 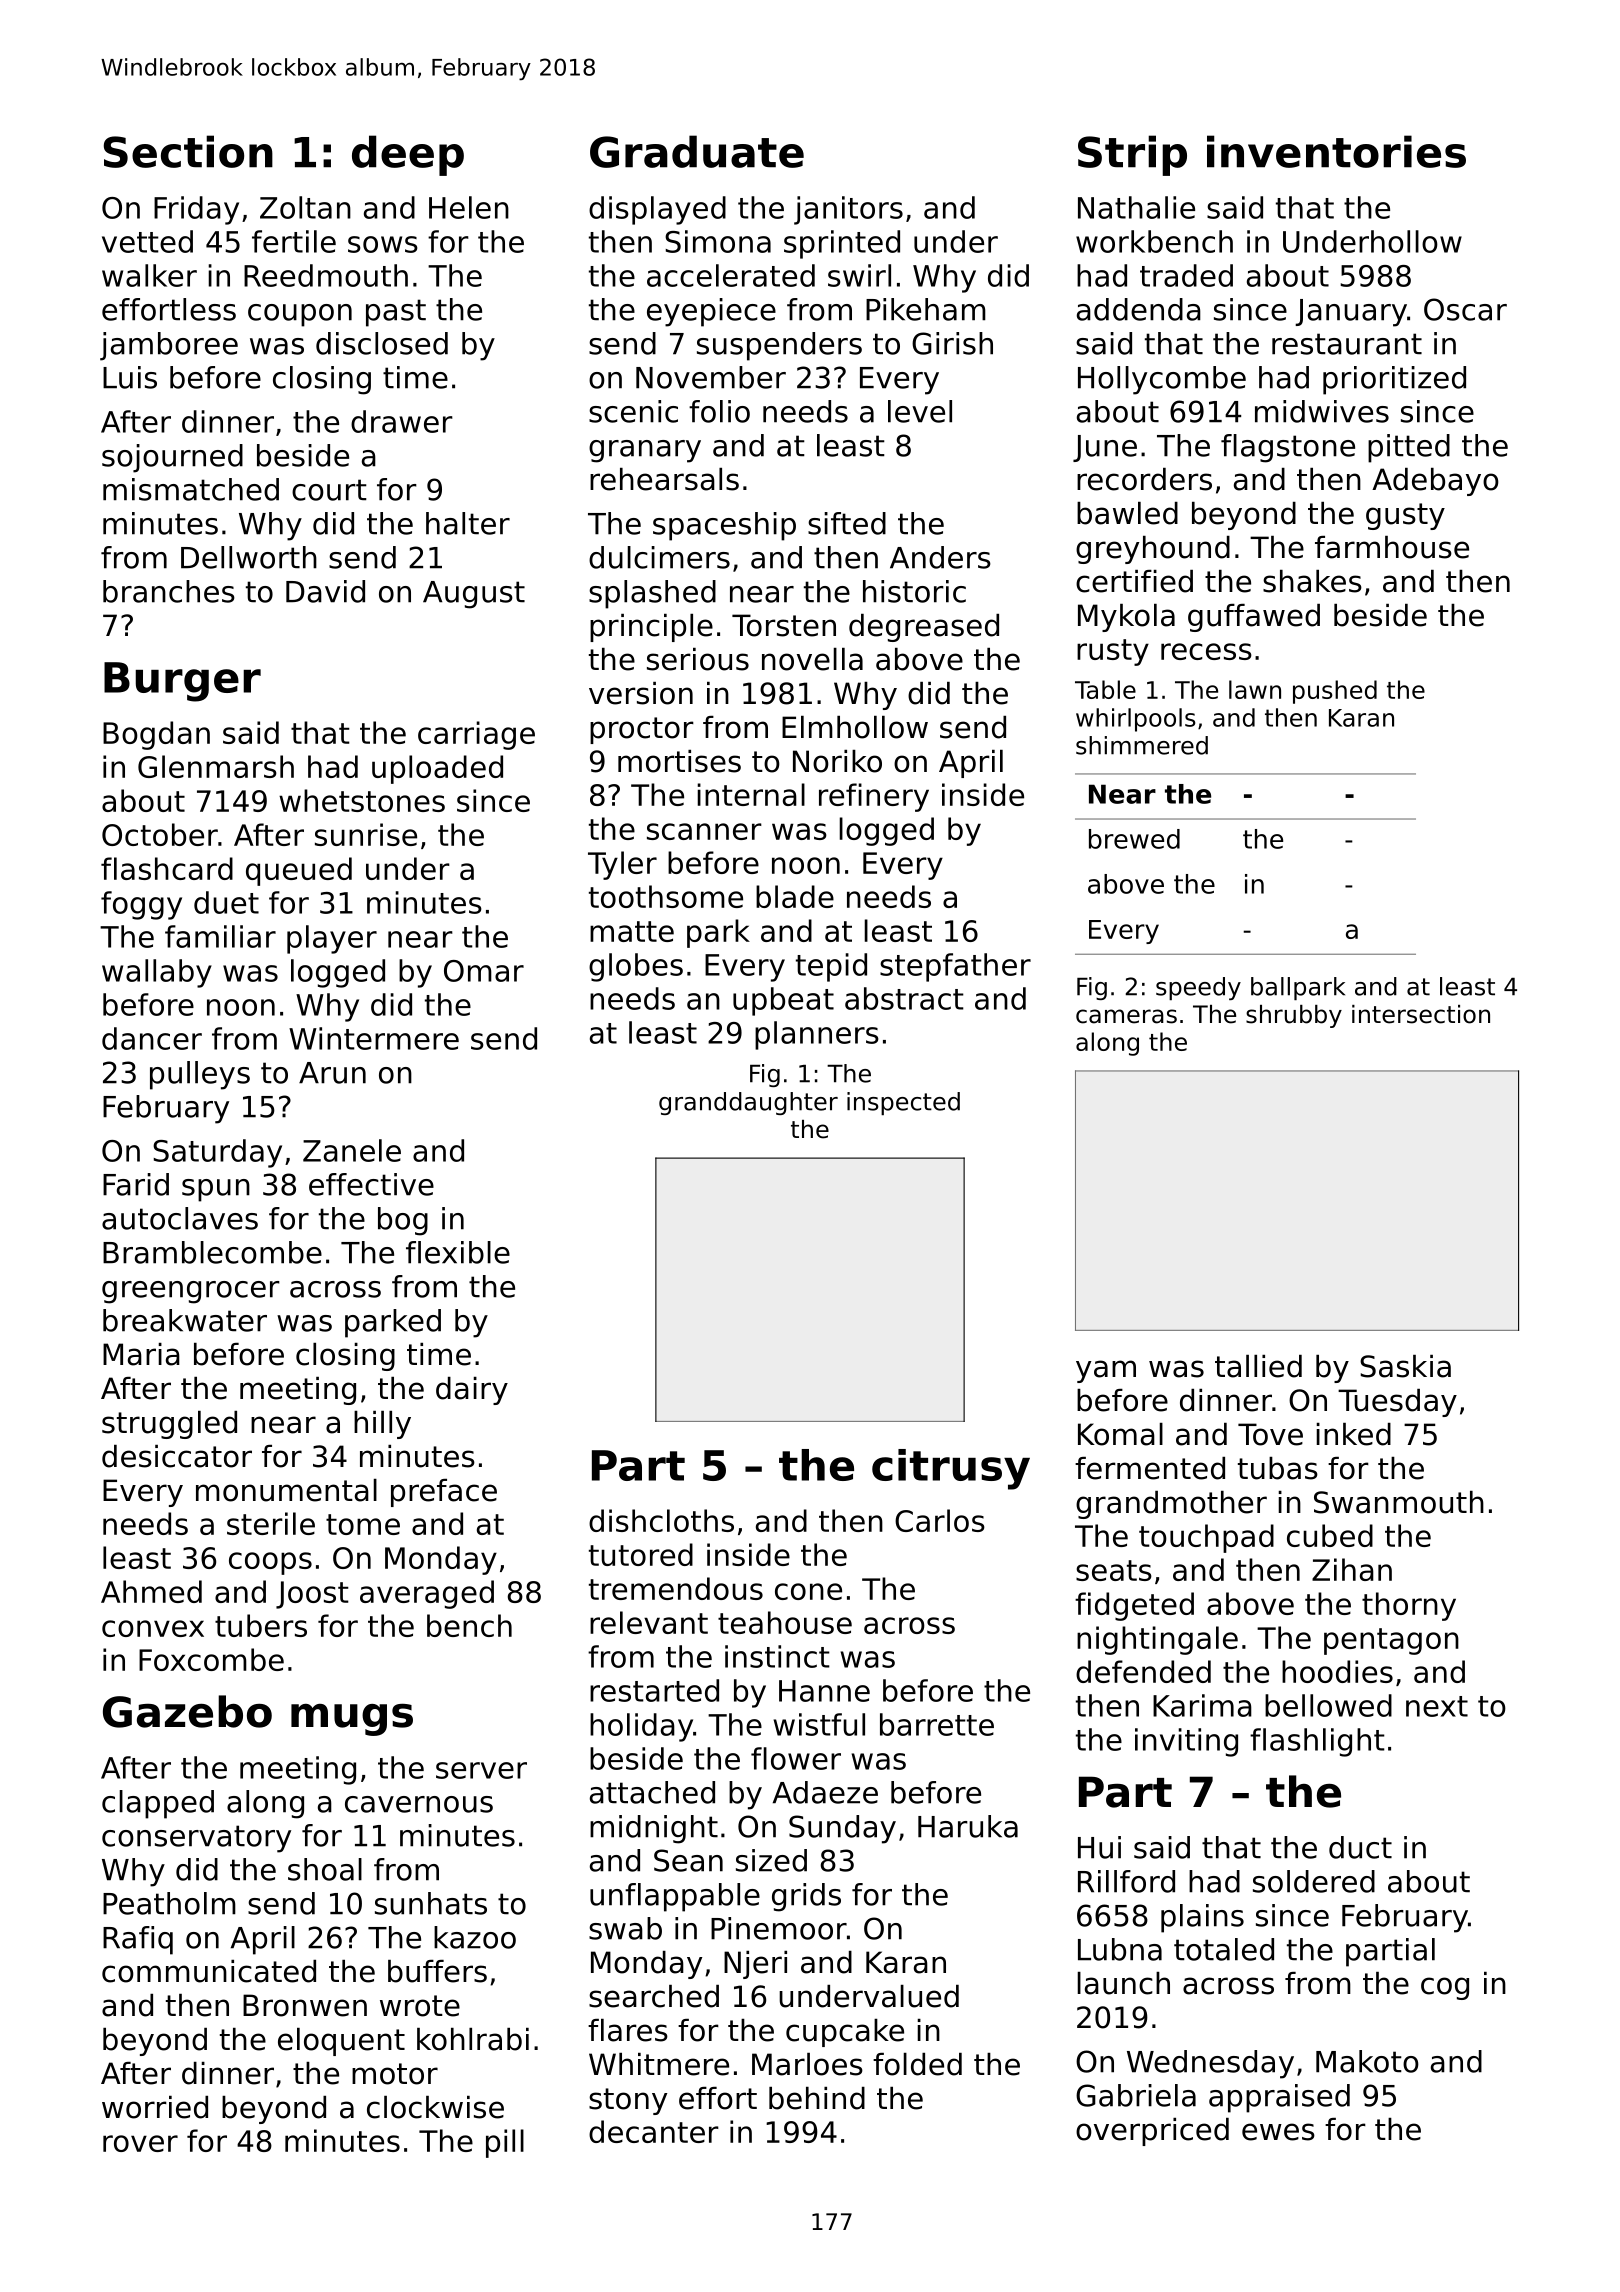 I want to click on Graduate, so click(x=697, y=151).
